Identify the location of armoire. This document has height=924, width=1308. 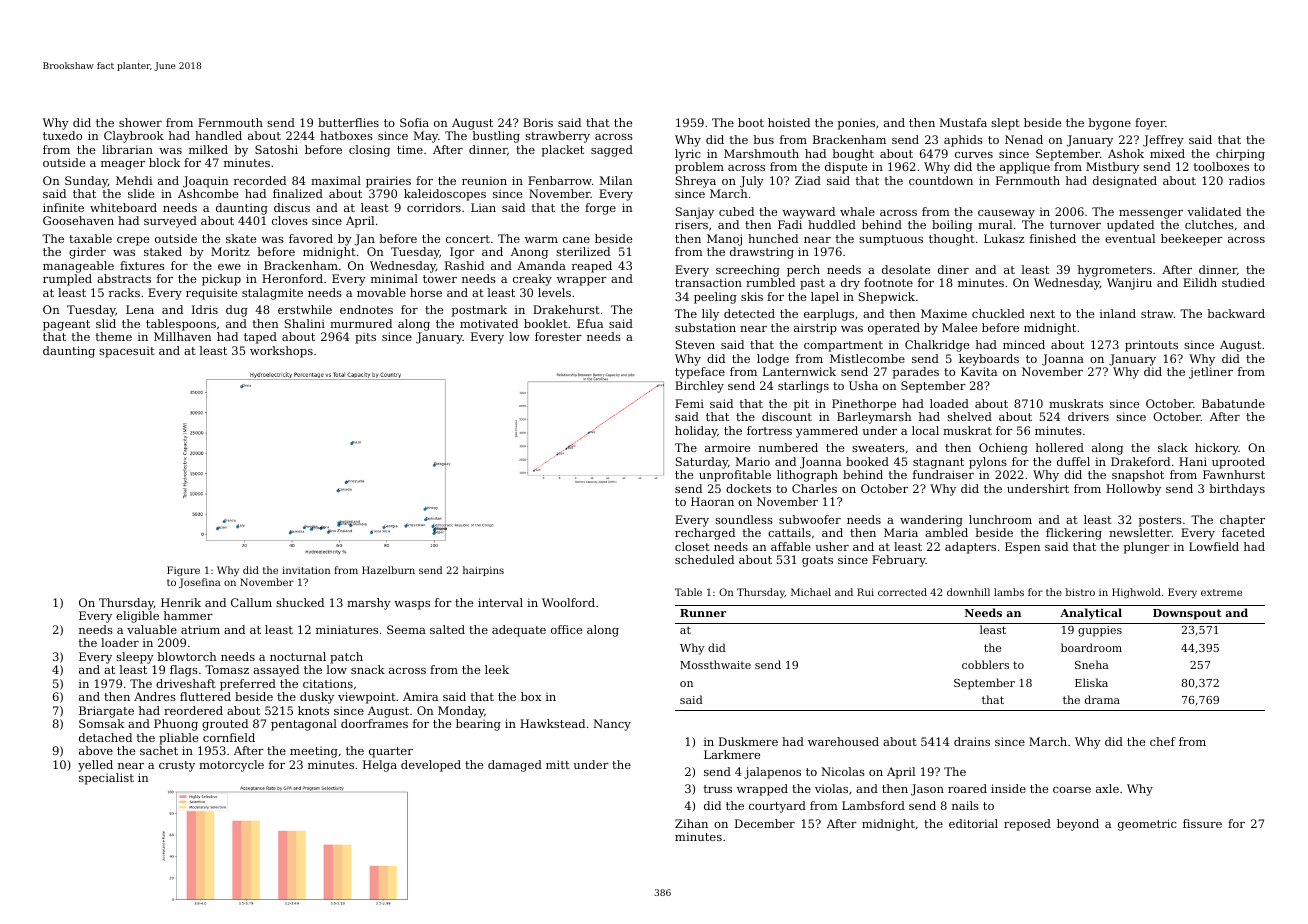
(727, 447).
